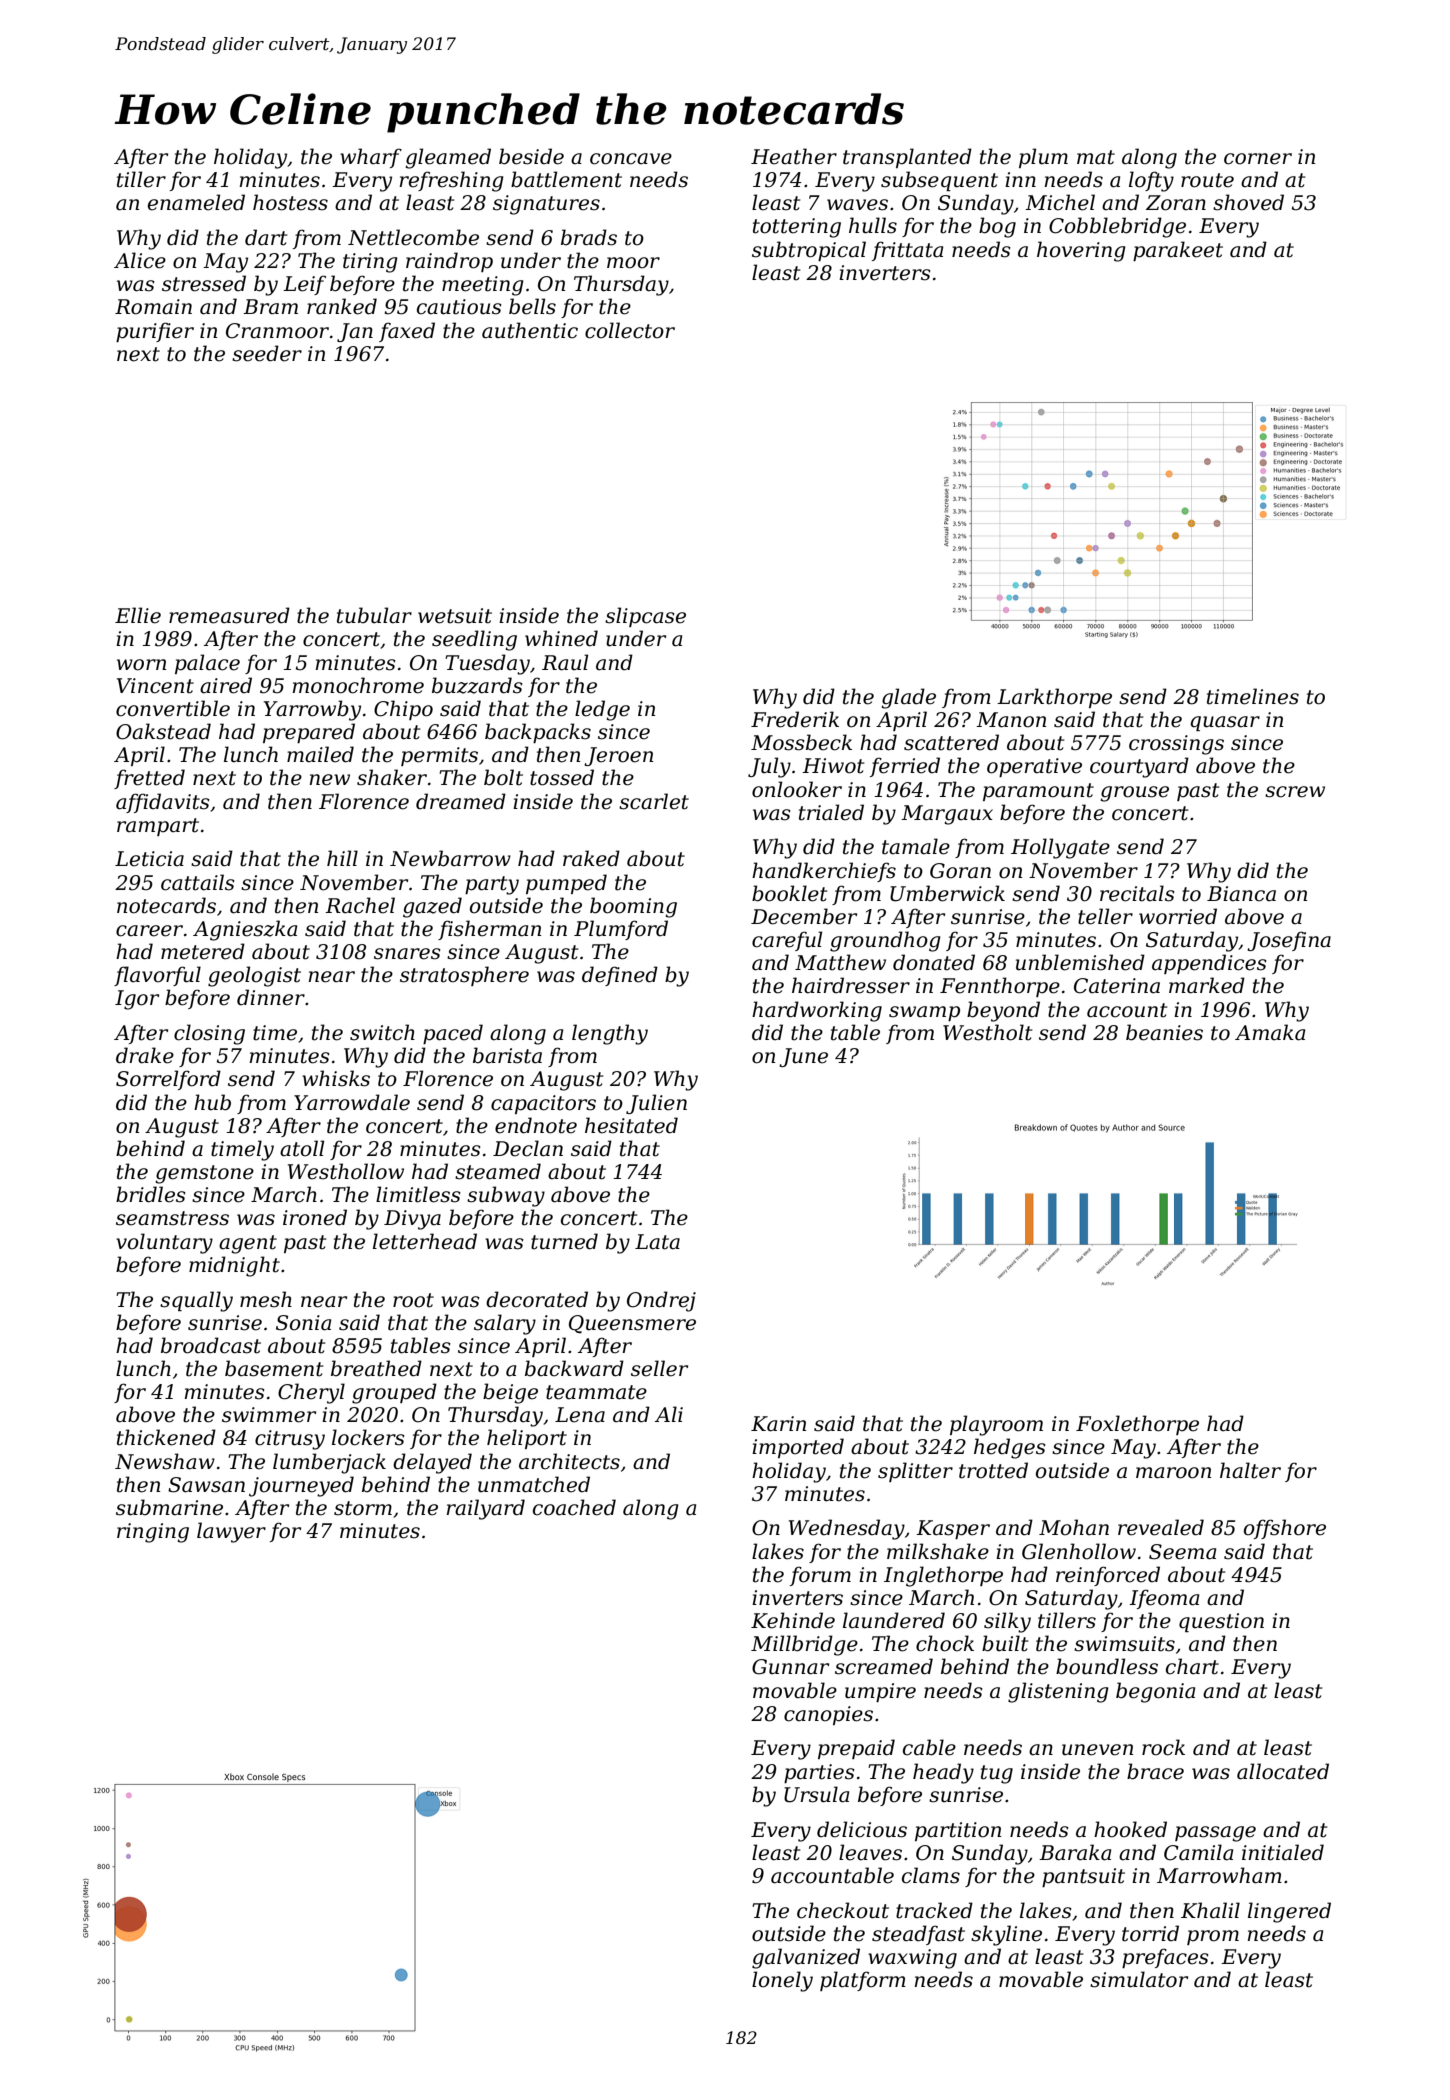 Image resolution: width=1450 pixels, height=2100 pixels. What do you see at coordinates (1225, 723) in the document?
I see `quasar` at bounding box center [1225, 723].
